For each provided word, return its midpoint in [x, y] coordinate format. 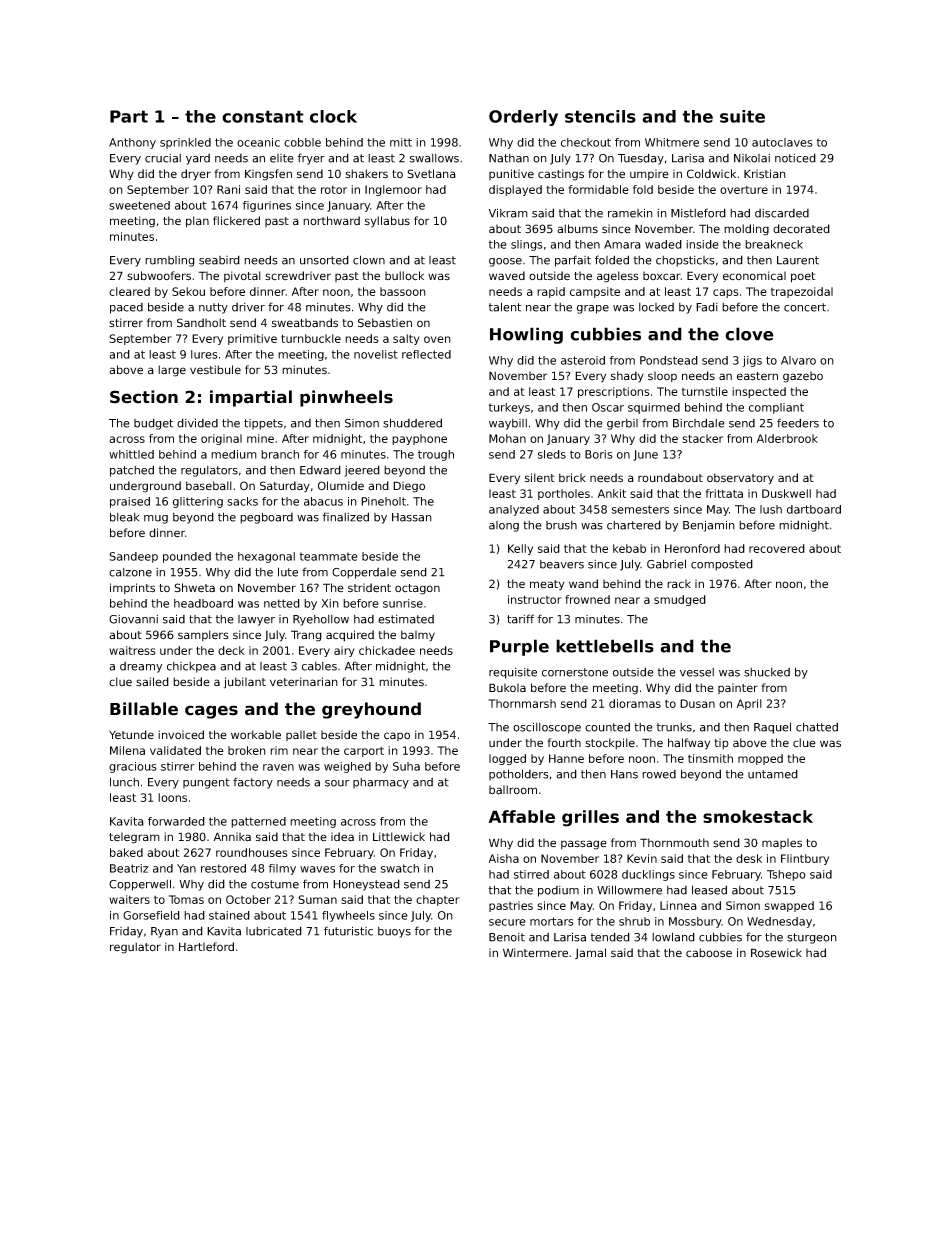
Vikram [508, 213]
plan [197, 222]
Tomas [186, 899]
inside [702, 244]
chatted [817, 727]
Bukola [507, 687]
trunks [674, 727]
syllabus [387, 221]
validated [175, 750]
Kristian [765, 174]
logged [507, 759]
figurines [267, 206]
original [221, 439]
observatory [740, 479]
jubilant [245, 683]
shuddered [412, 423]
